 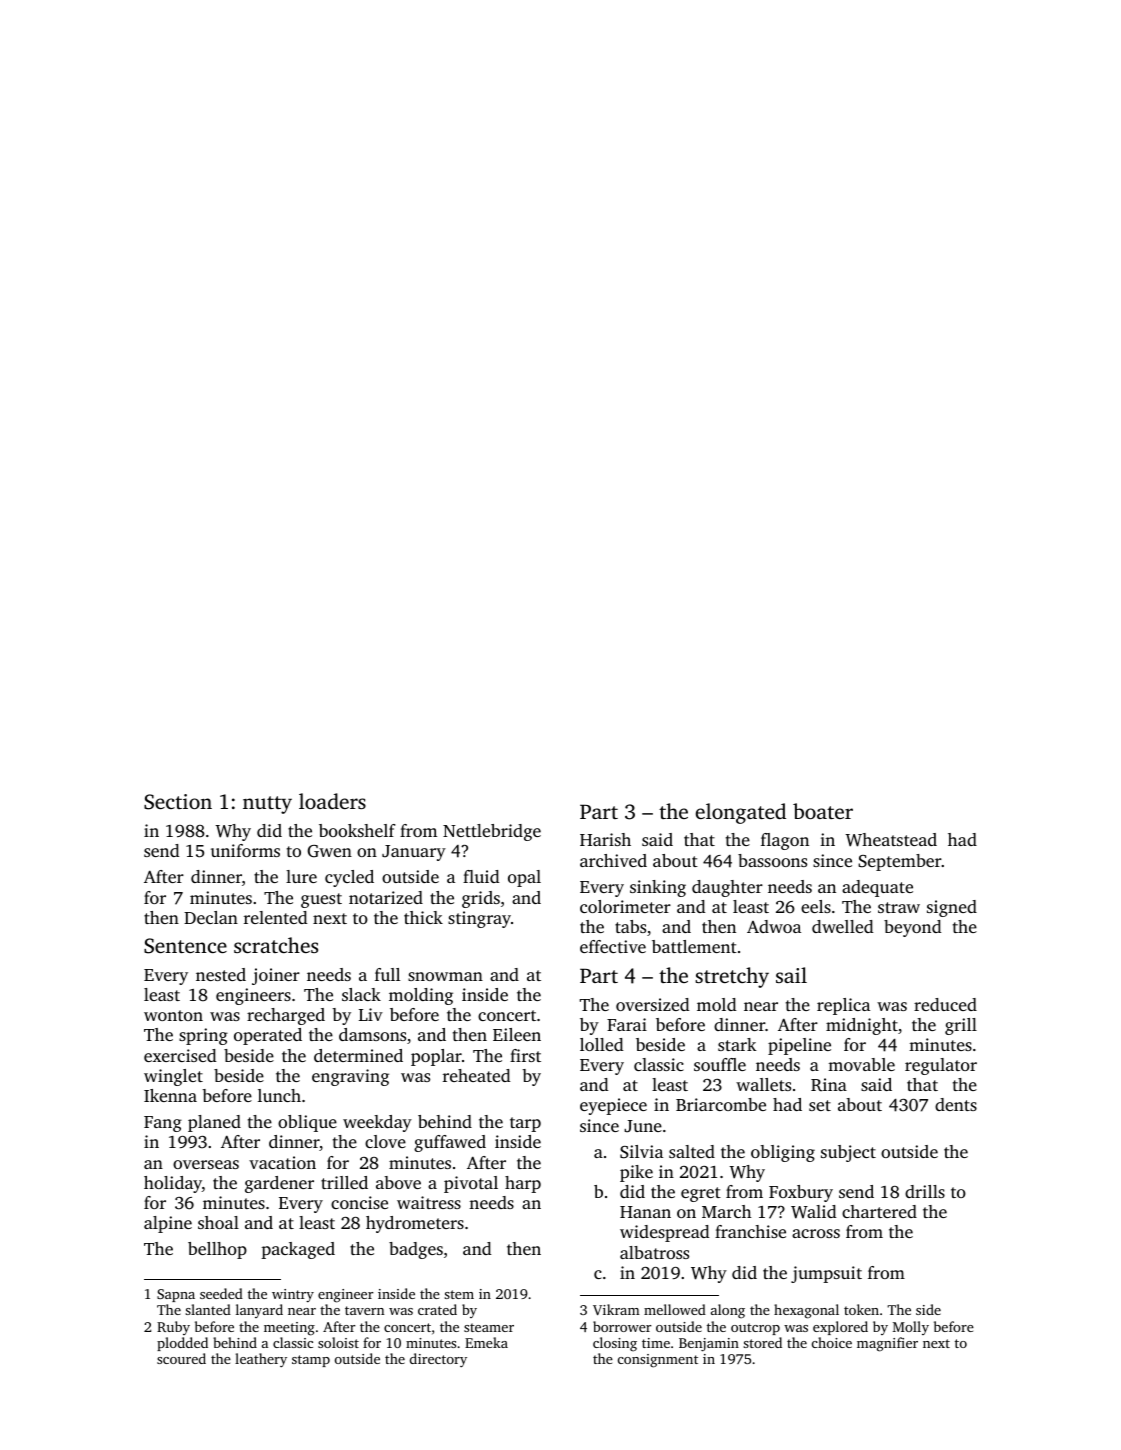 What do you see at coordinates (643, 1126) in the image?
I see `June` at bounding box center [643, 1126].
